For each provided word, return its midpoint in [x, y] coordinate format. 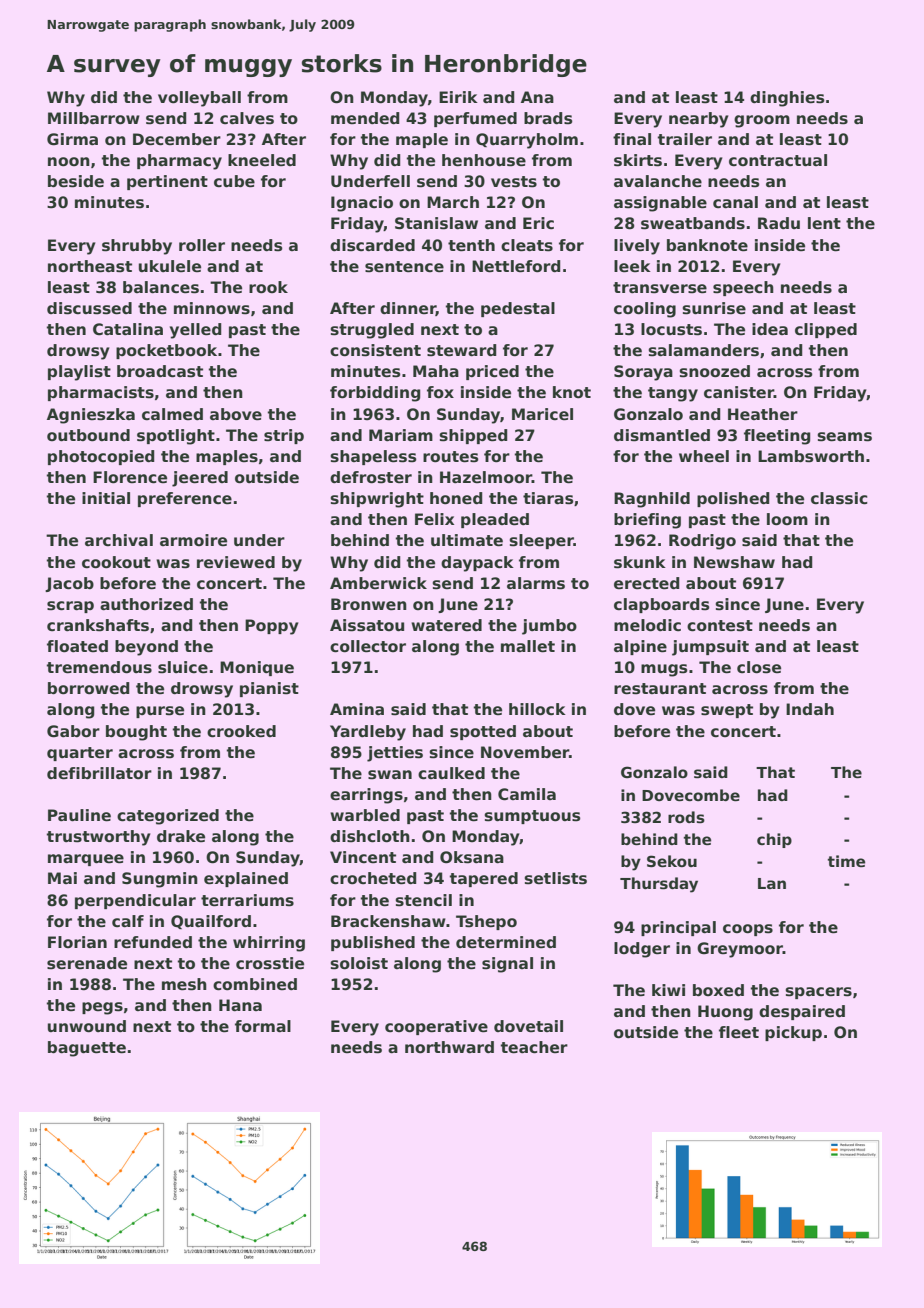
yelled [195, 331]
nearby [698, 120]
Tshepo [486, 922]
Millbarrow [94, 118]
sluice [183, 667]
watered [446, 625]
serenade [87, 963]
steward [461, 350]
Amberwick [378, 583]
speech [743, 288]
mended [365, 118]
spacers [819, 993]
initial [106, 498]
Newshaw [734, 562]
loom [787, 519]
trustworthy [98, 838]
